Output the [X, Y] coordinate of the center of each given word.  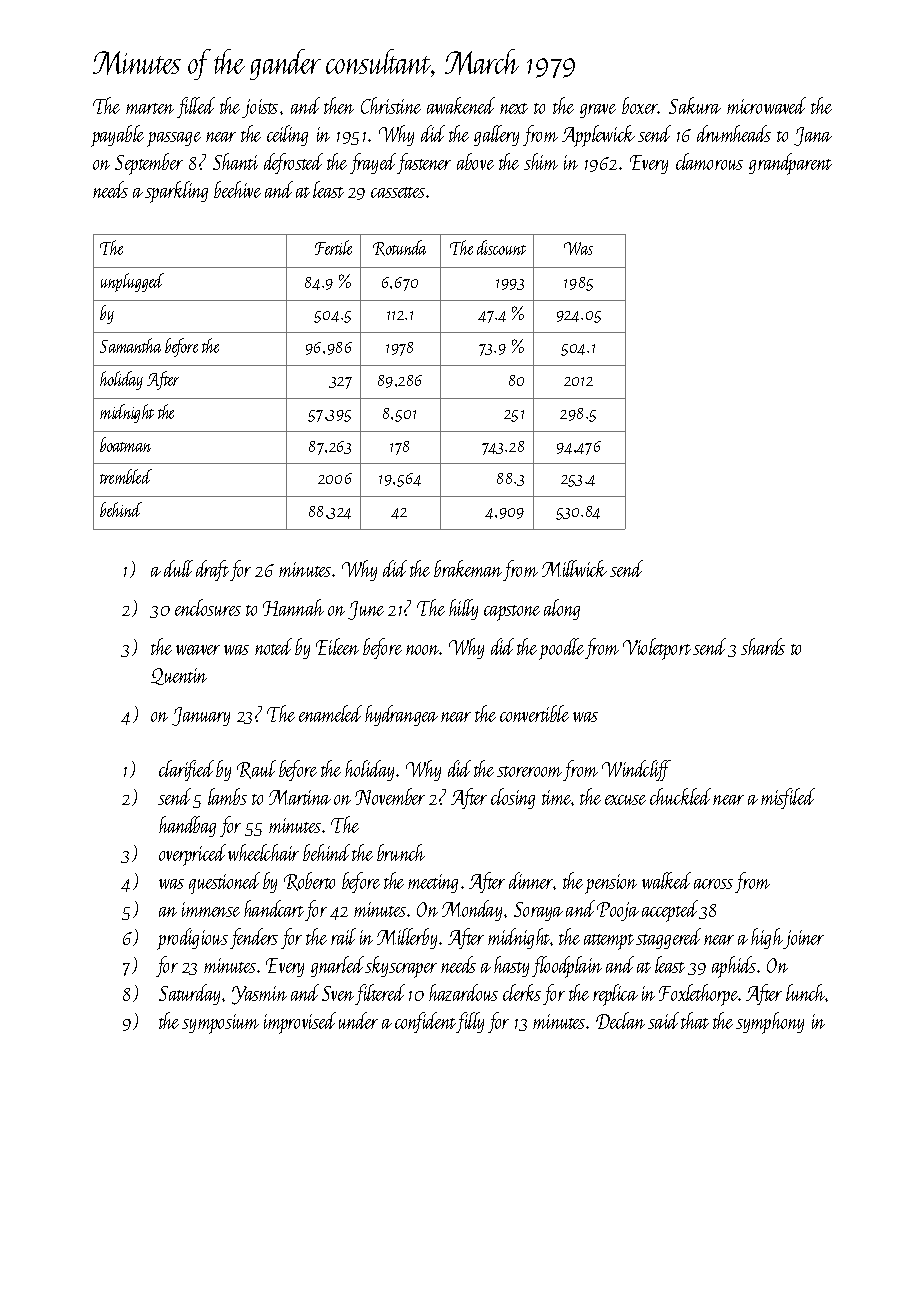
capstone [512, 613]
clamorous [709, 161]
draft [212, 570]
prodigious [192, 939]
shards [763, 646]
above [475, 161]
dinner [531, 880]
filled [196, 107]
